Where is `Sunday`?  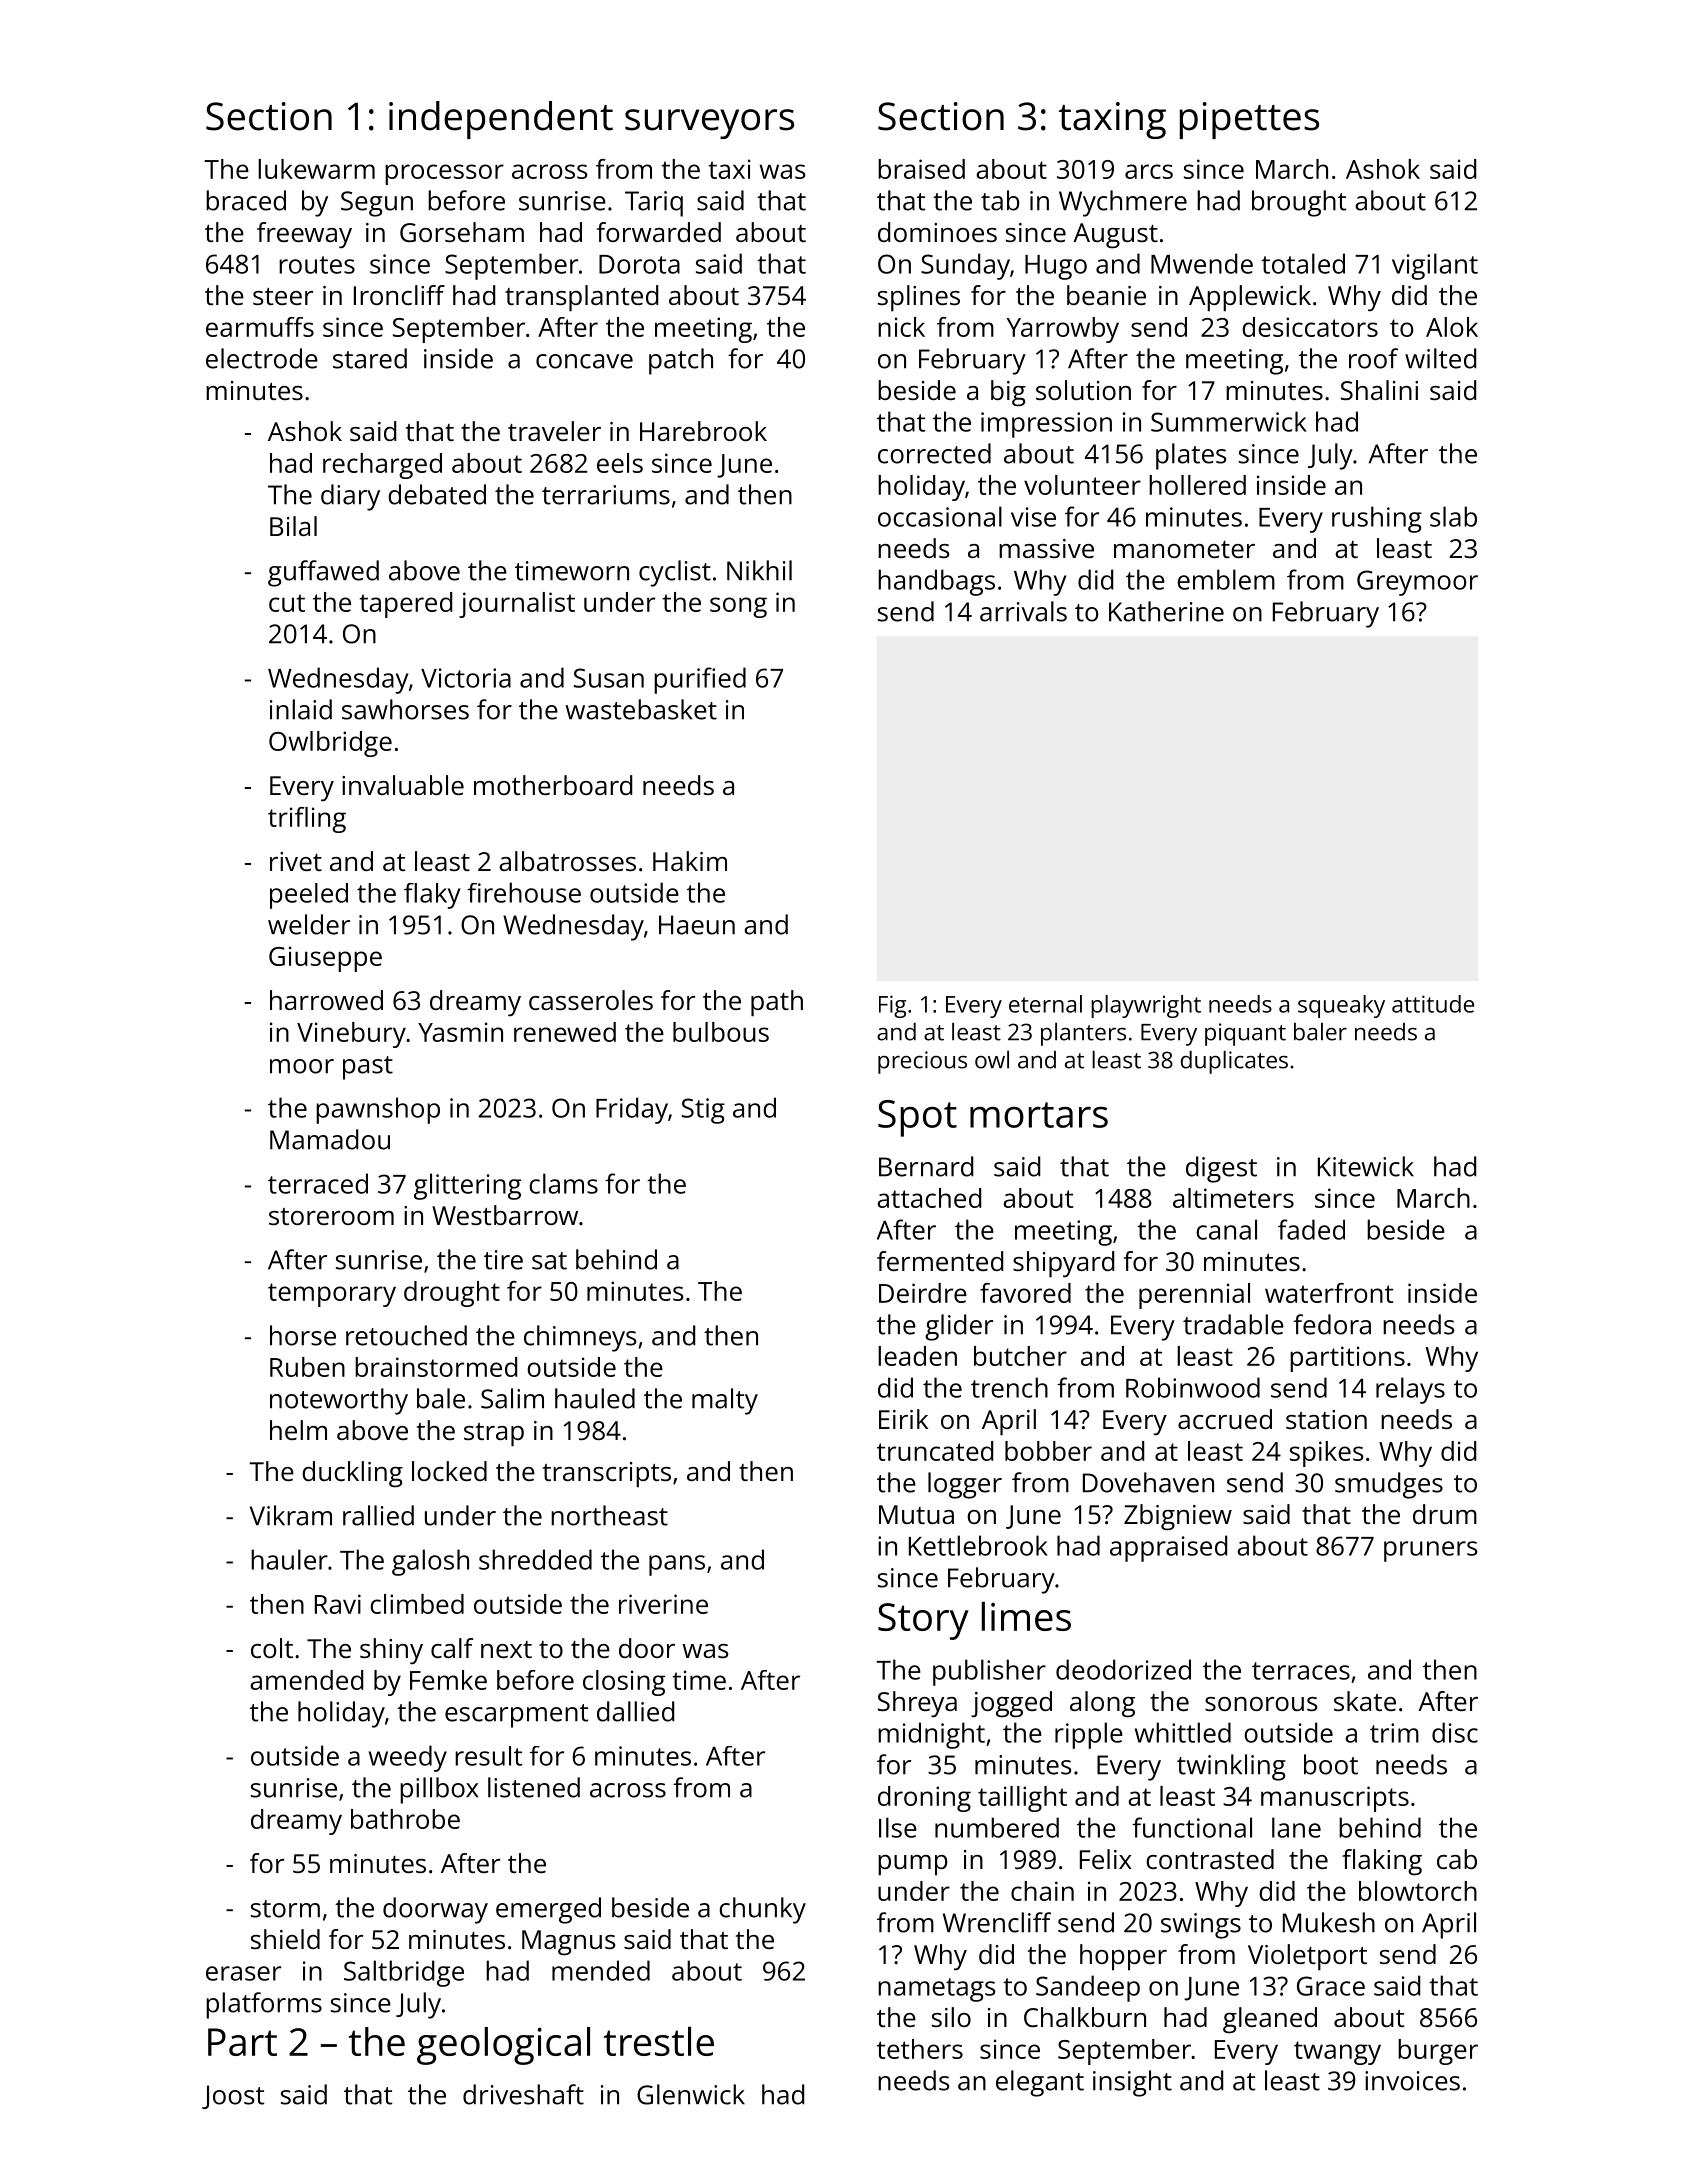
Sunday is located at coordinates (965, 266).
